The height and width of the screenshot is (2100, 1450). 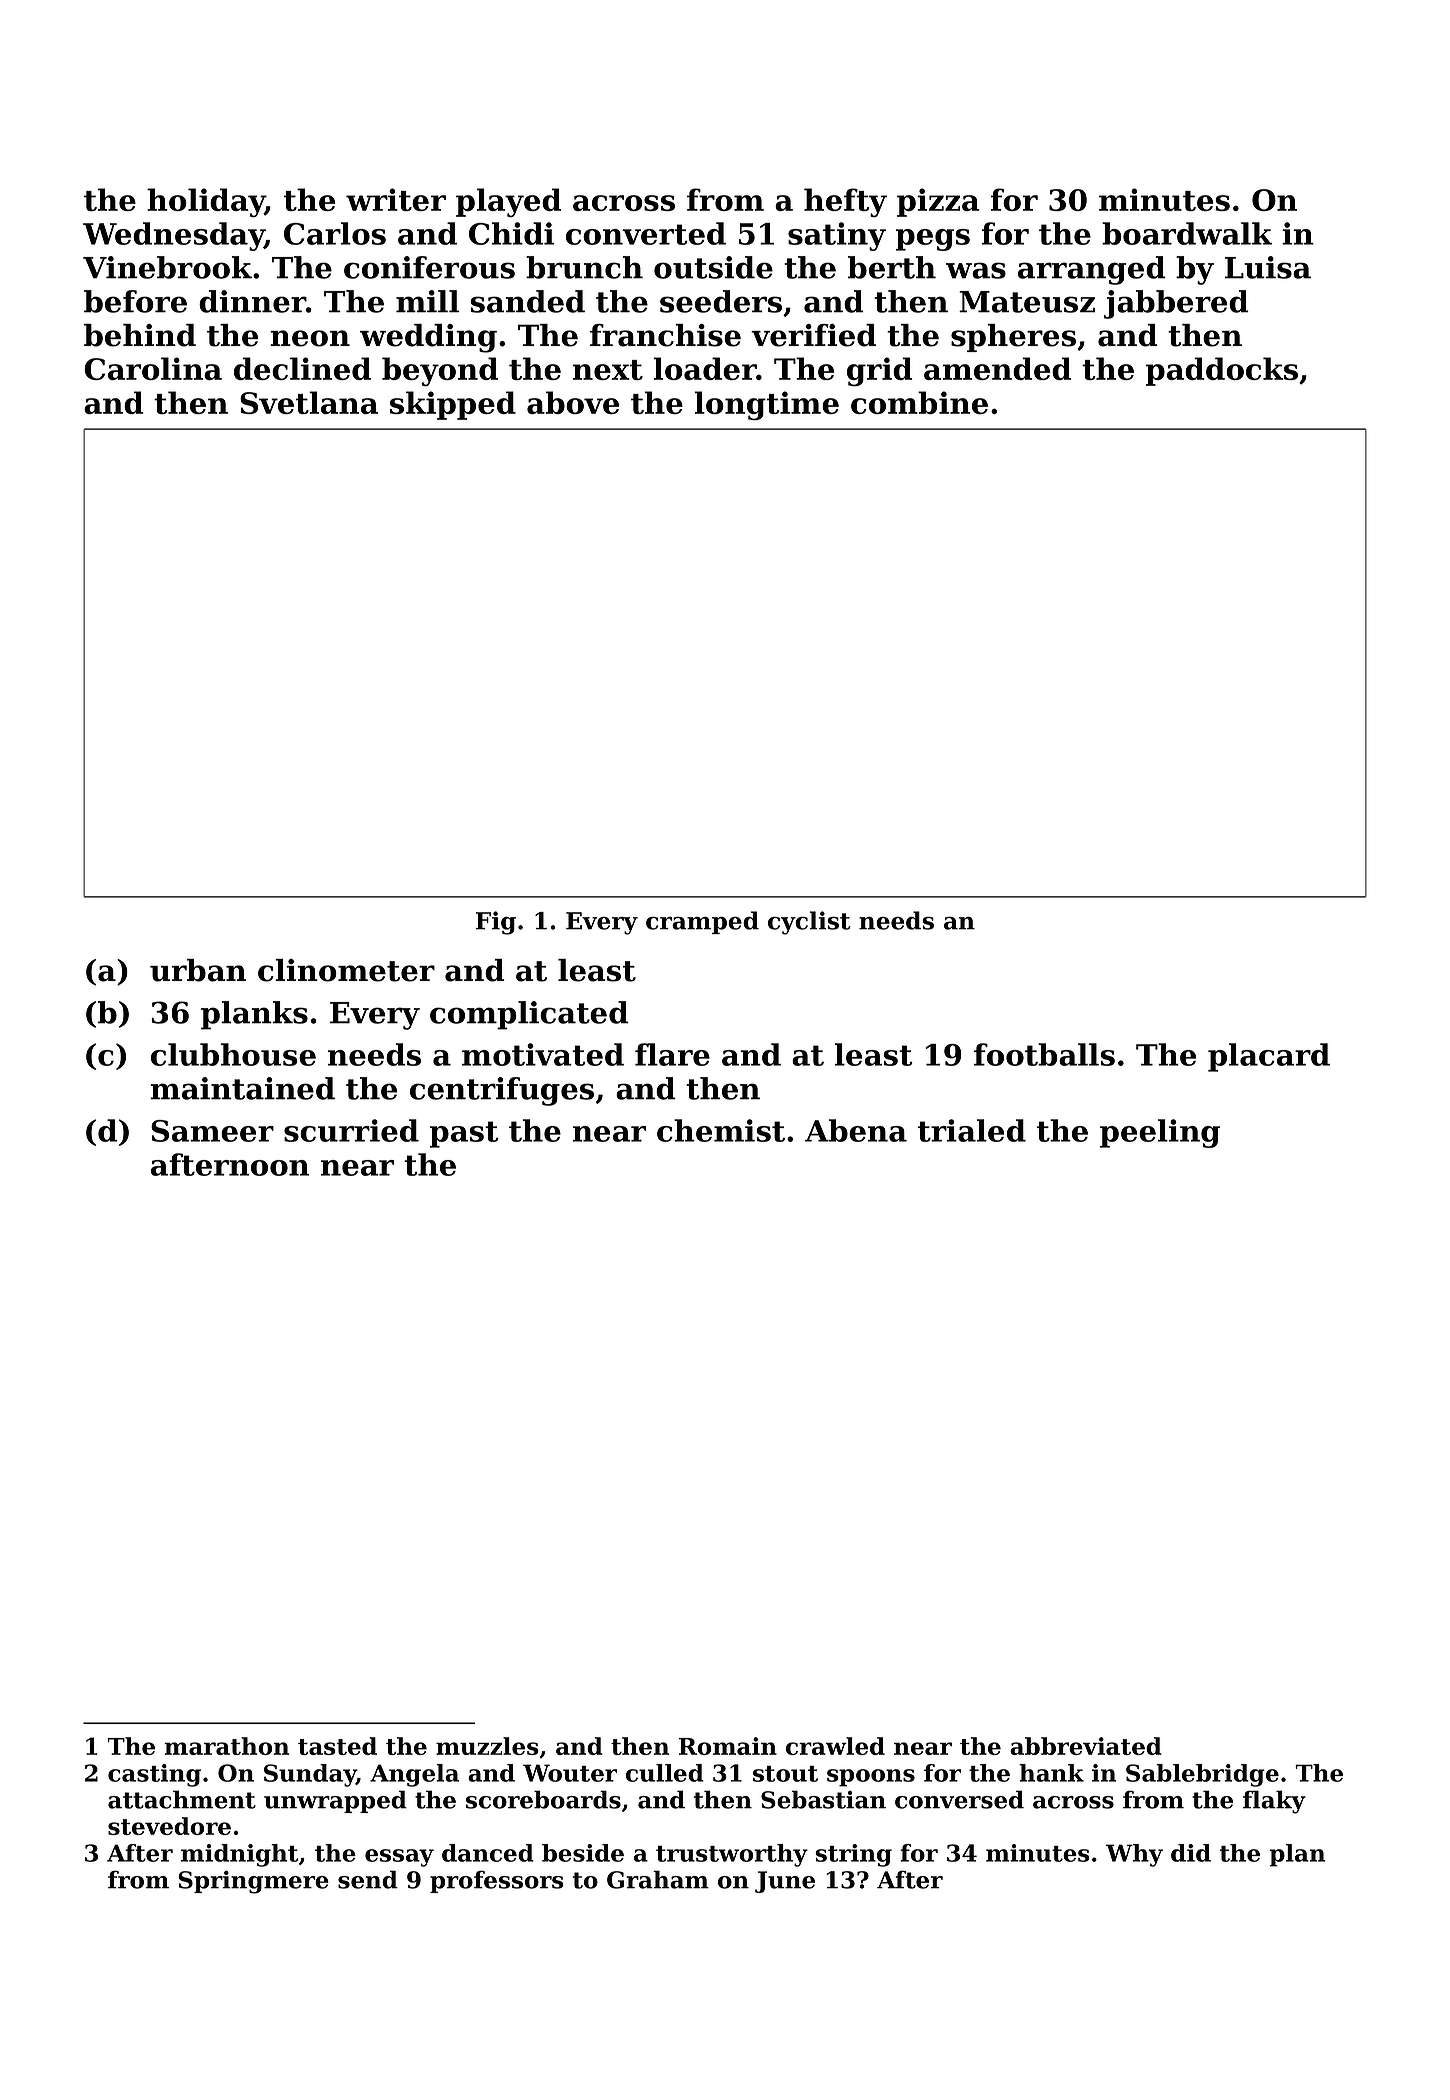 What do you see at coordinates (856, 1130) in the screenshot?
I see `Abena` at bounding box center [856, 1130].
